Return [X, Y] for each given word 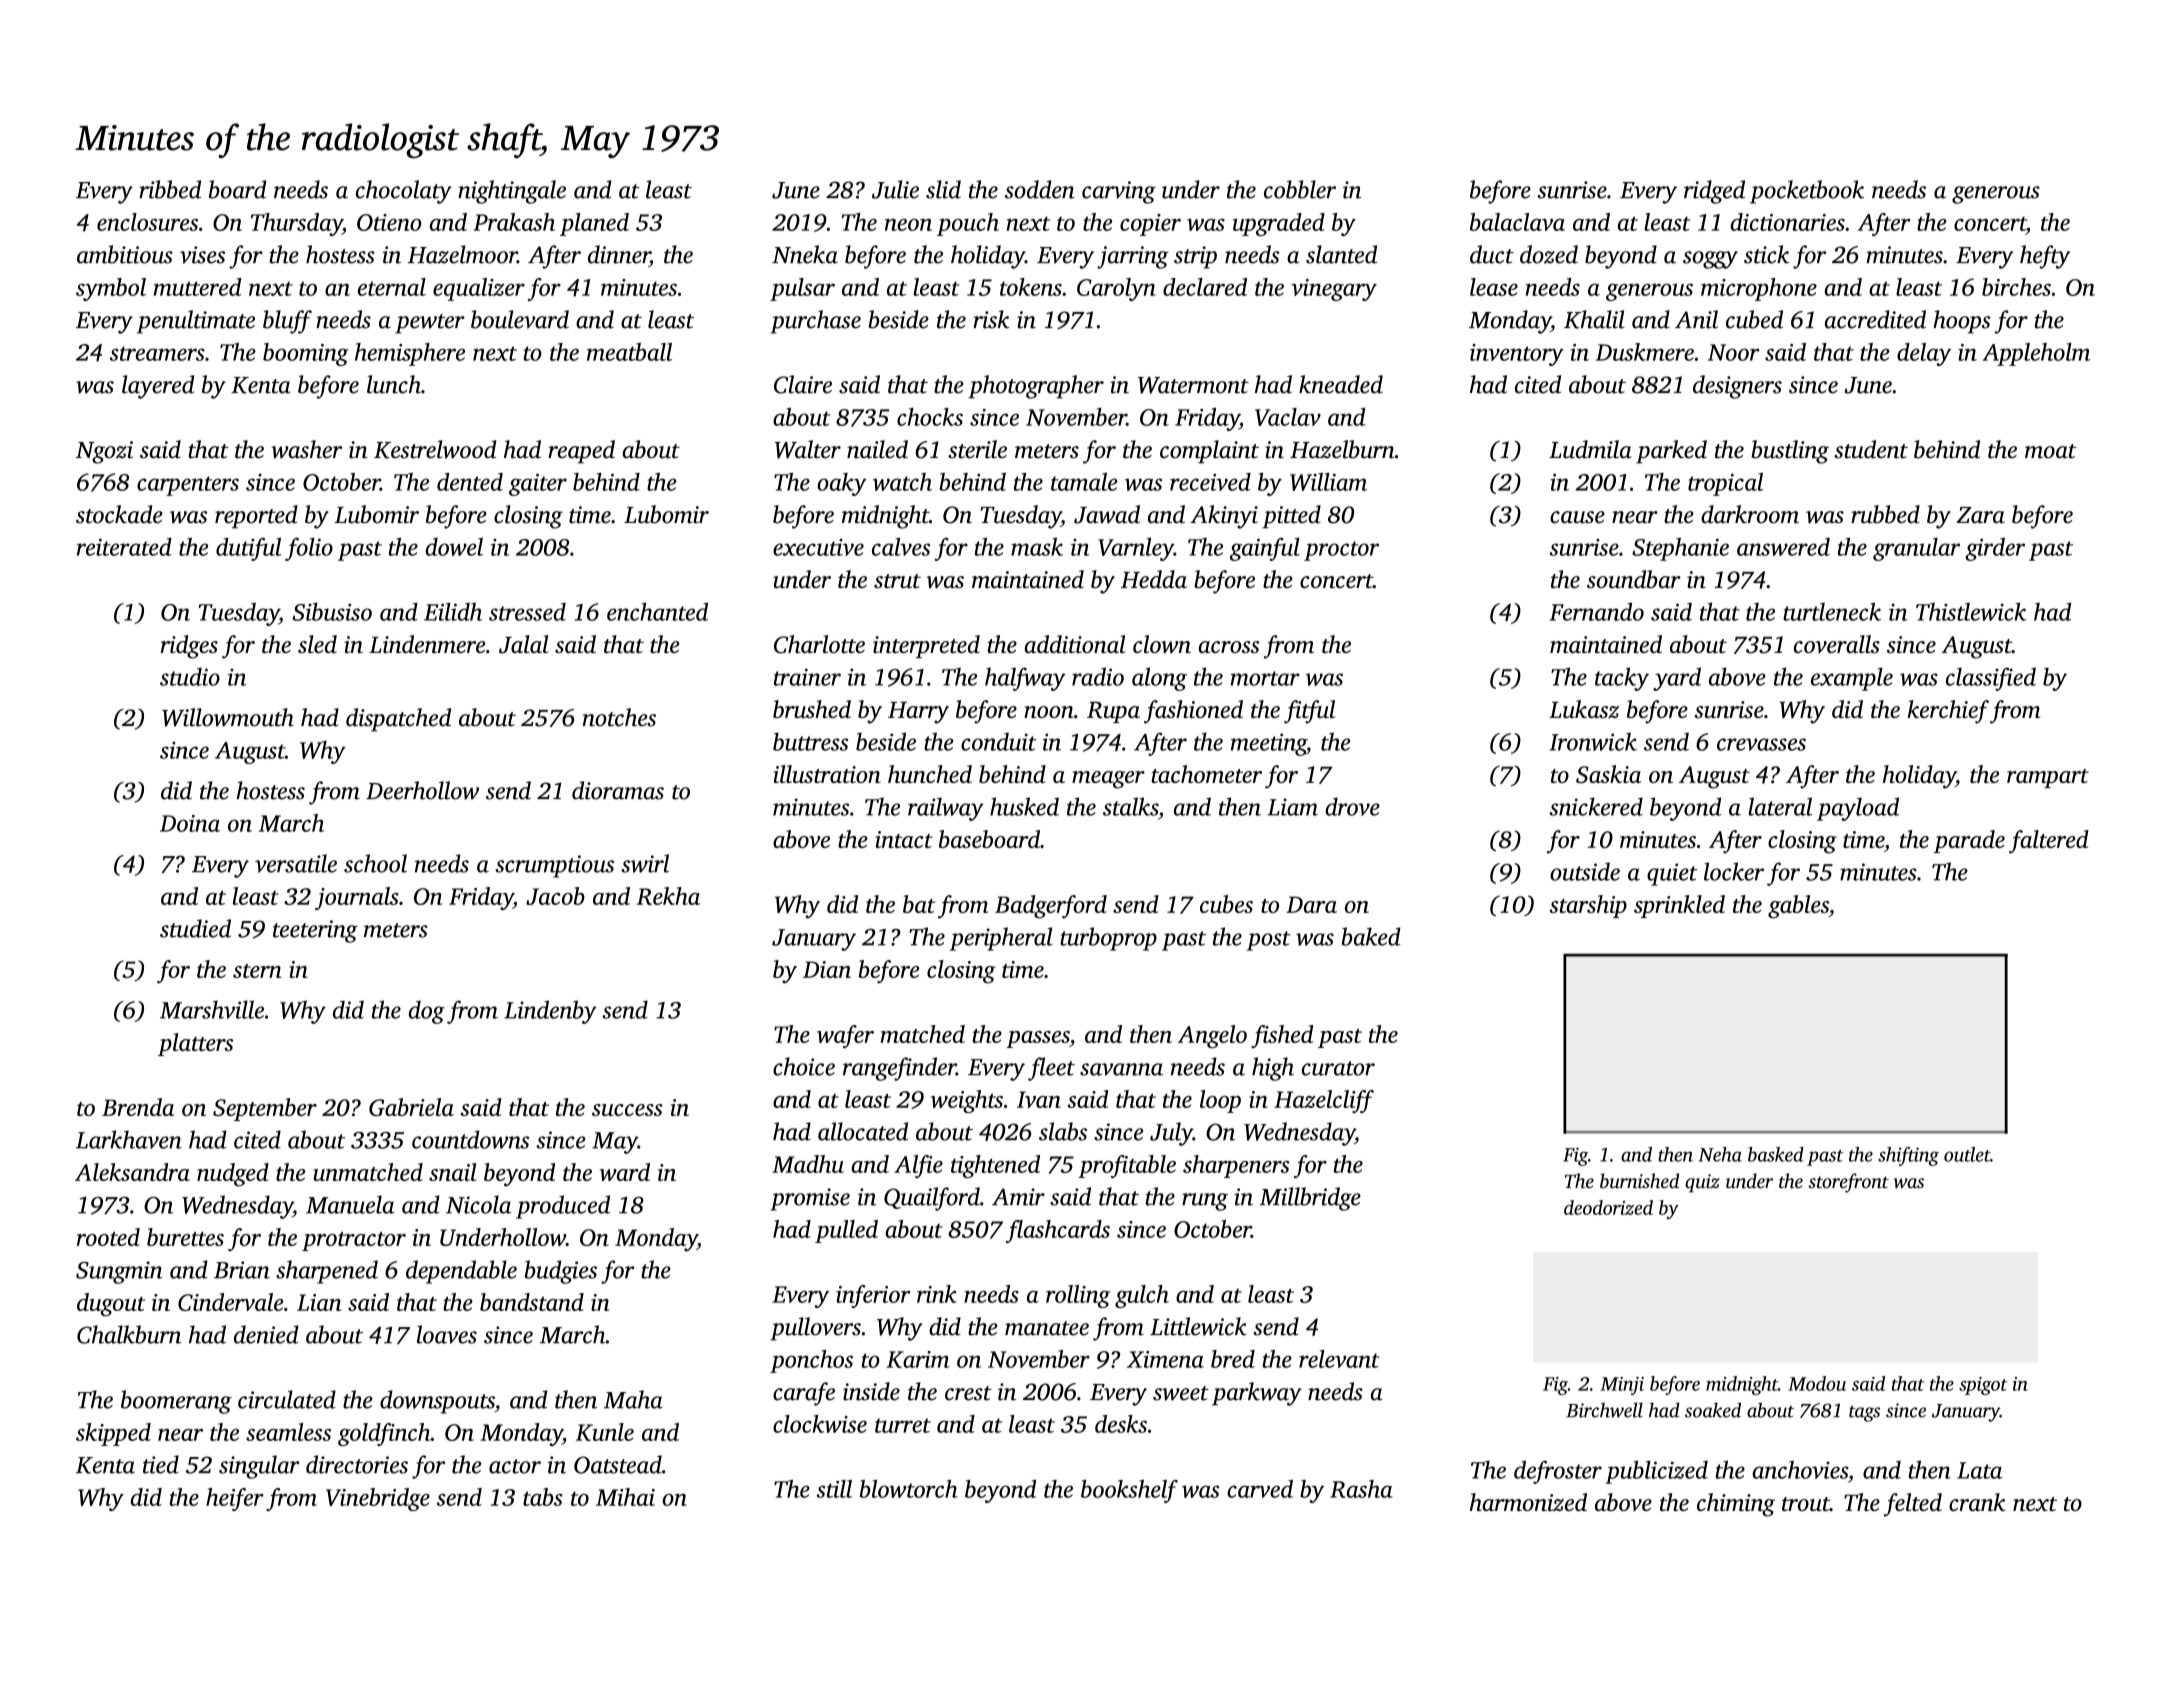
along [1159, 679]
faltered [2049, 842]
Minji [1622, 1386]
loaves [447, 1334]
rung [1205, 1202]
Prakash [514, 222]
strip [1195, 257]
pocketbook [1807, 192]
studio [190, 676]
